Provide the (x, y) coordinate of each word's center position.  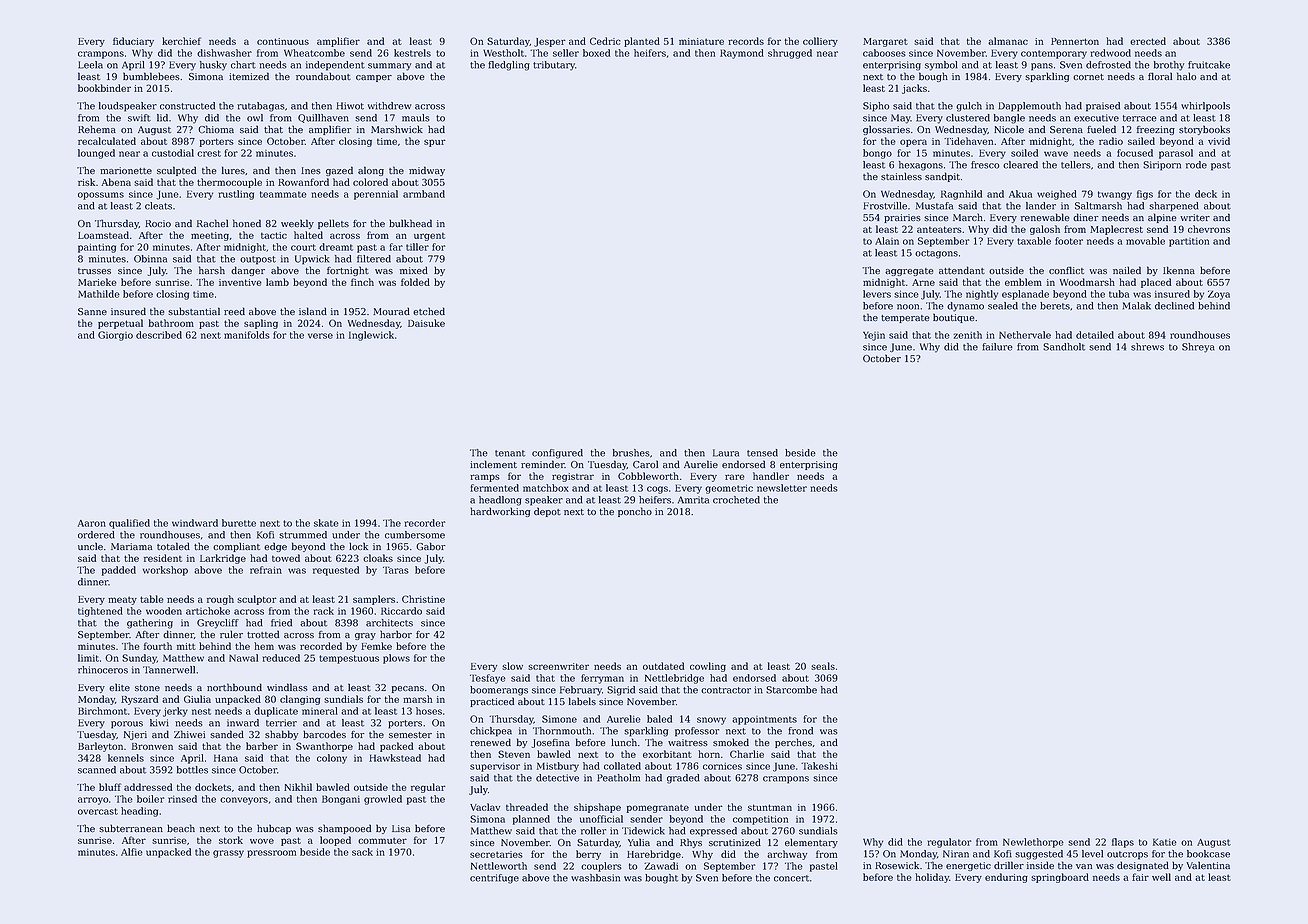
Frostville (885, 206)
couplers (601, 867)
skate (326, 523)
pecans (408, 689)
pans (1042, 67)
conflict (1066, 270)
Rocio (158, 224)
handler (771, 476)
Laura (726, 453)
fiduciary (133, 42)
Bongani (341, 800)
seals (823, 666)
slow (512, 666)
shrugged (790, 54)
